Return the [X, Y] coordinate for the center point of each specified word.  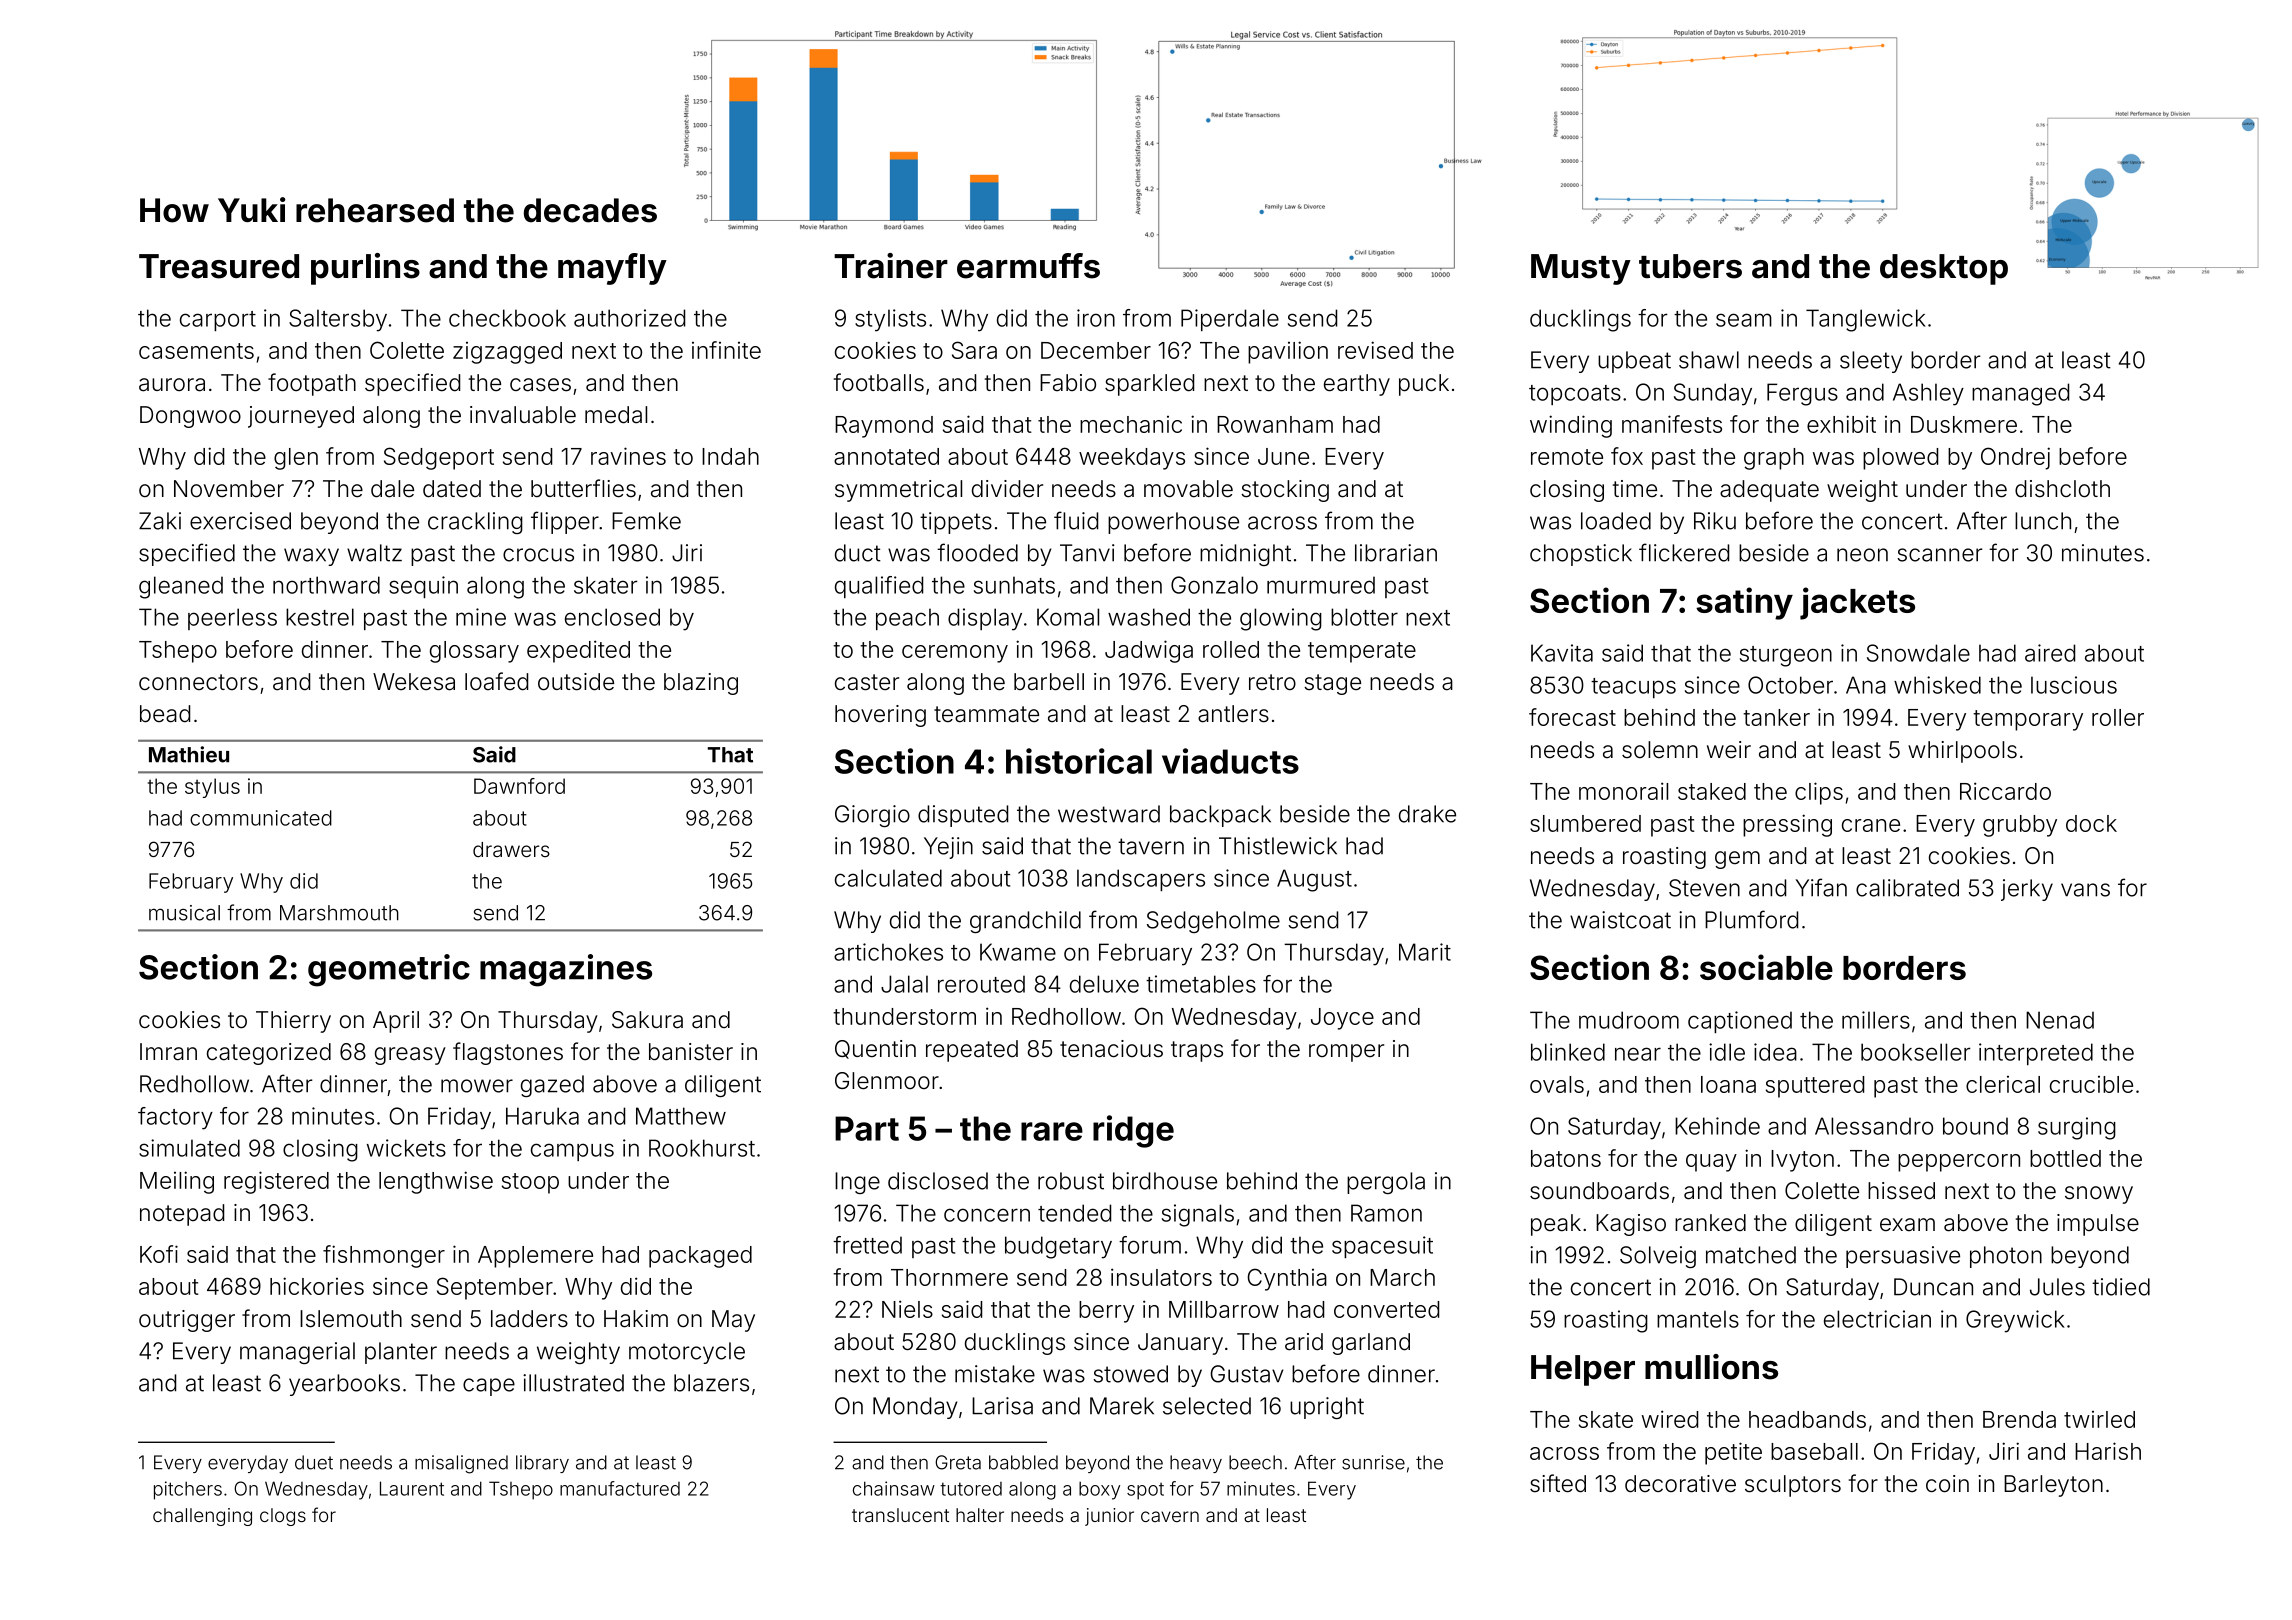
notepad [182, 1215]
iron [1096, 318]
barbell [1049, 682]
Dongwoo [190, 417]
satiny [1744, 603]
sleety [1871, 362]
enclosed [612, 617]
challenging [202, 1517]
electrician [1877, 1319]
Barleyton [2053, 1486]
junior [1109, 1517]
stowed [1130, 1374]
